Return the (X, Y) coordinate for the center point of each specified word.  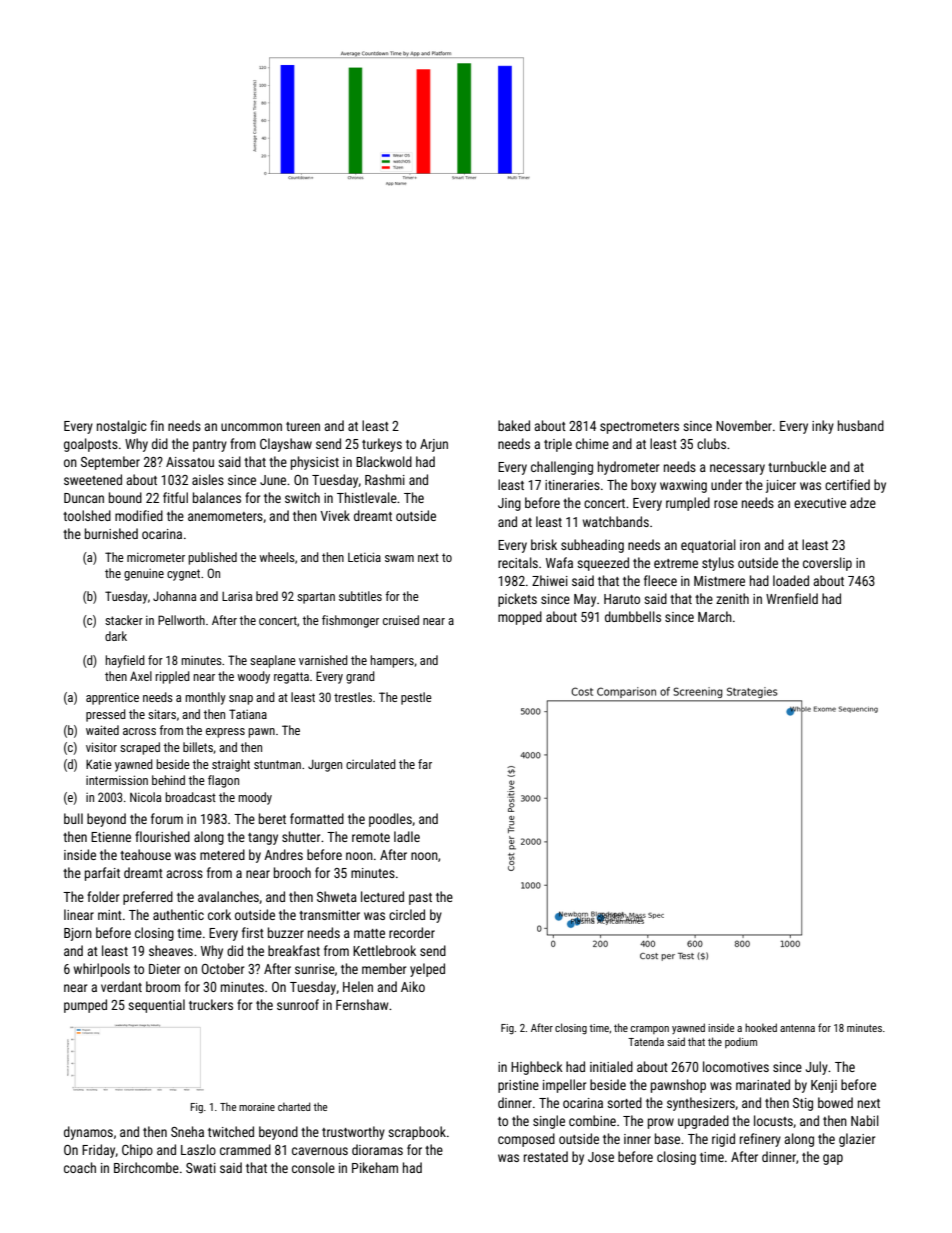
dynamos (88, 1133)
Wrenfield (792, 598)
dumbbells (633, 616)
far (425, 764)
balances (217, 497)
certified (847, 484)
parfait (102, 874)
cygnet (183, 575)
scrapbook (417, 1133)
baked (514, 425)
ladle (407, 836)
